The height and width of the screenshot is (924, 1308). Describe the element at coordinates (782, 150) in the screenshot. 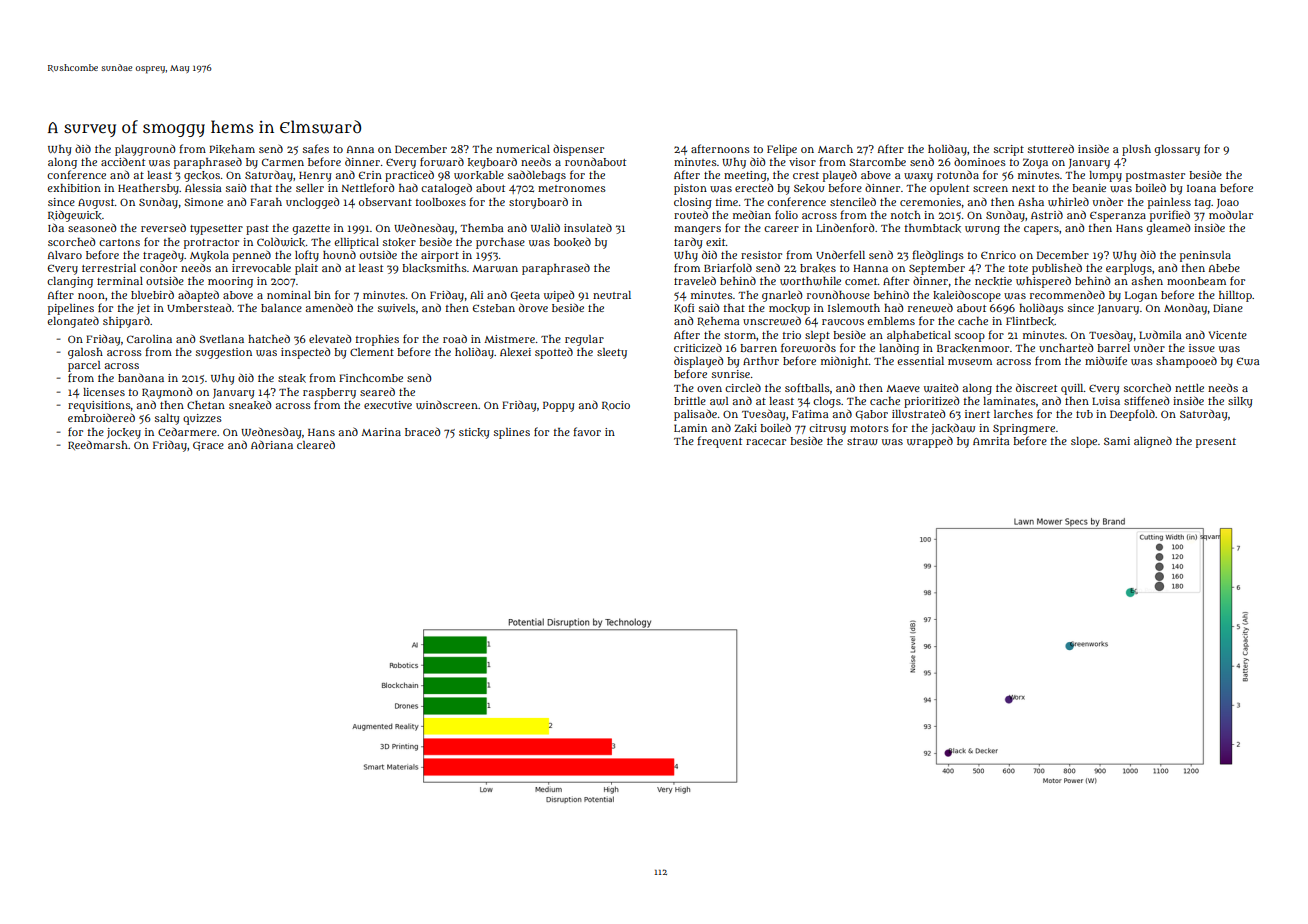

I see `Felipe` at that location.
